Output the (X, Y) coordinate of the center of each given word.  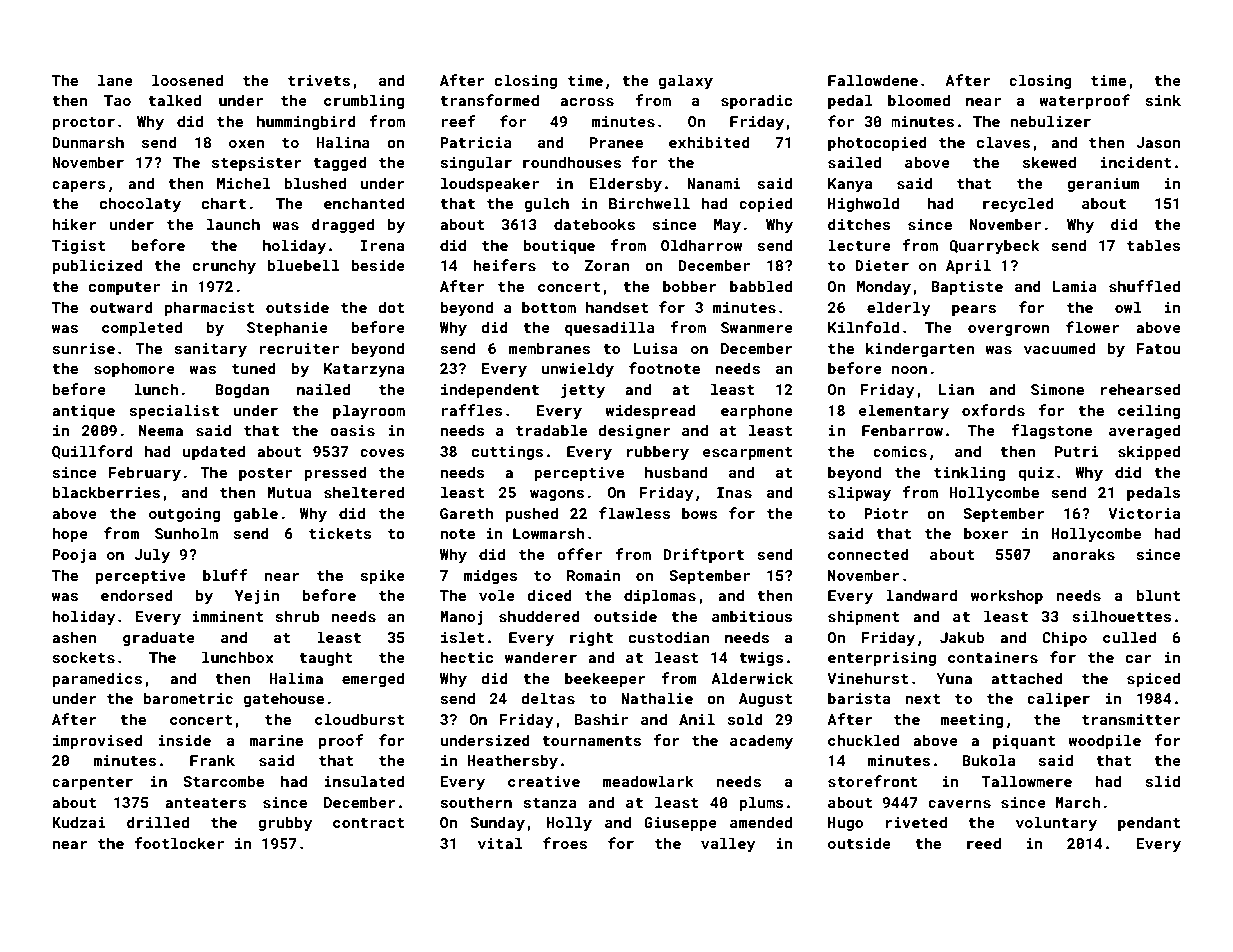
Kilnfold (863, 327)
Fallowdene (873, 80)
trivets (319, 80)
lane (115, 80)
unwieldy (578, 369)
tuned (254, 368)
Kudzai (78, 822)
